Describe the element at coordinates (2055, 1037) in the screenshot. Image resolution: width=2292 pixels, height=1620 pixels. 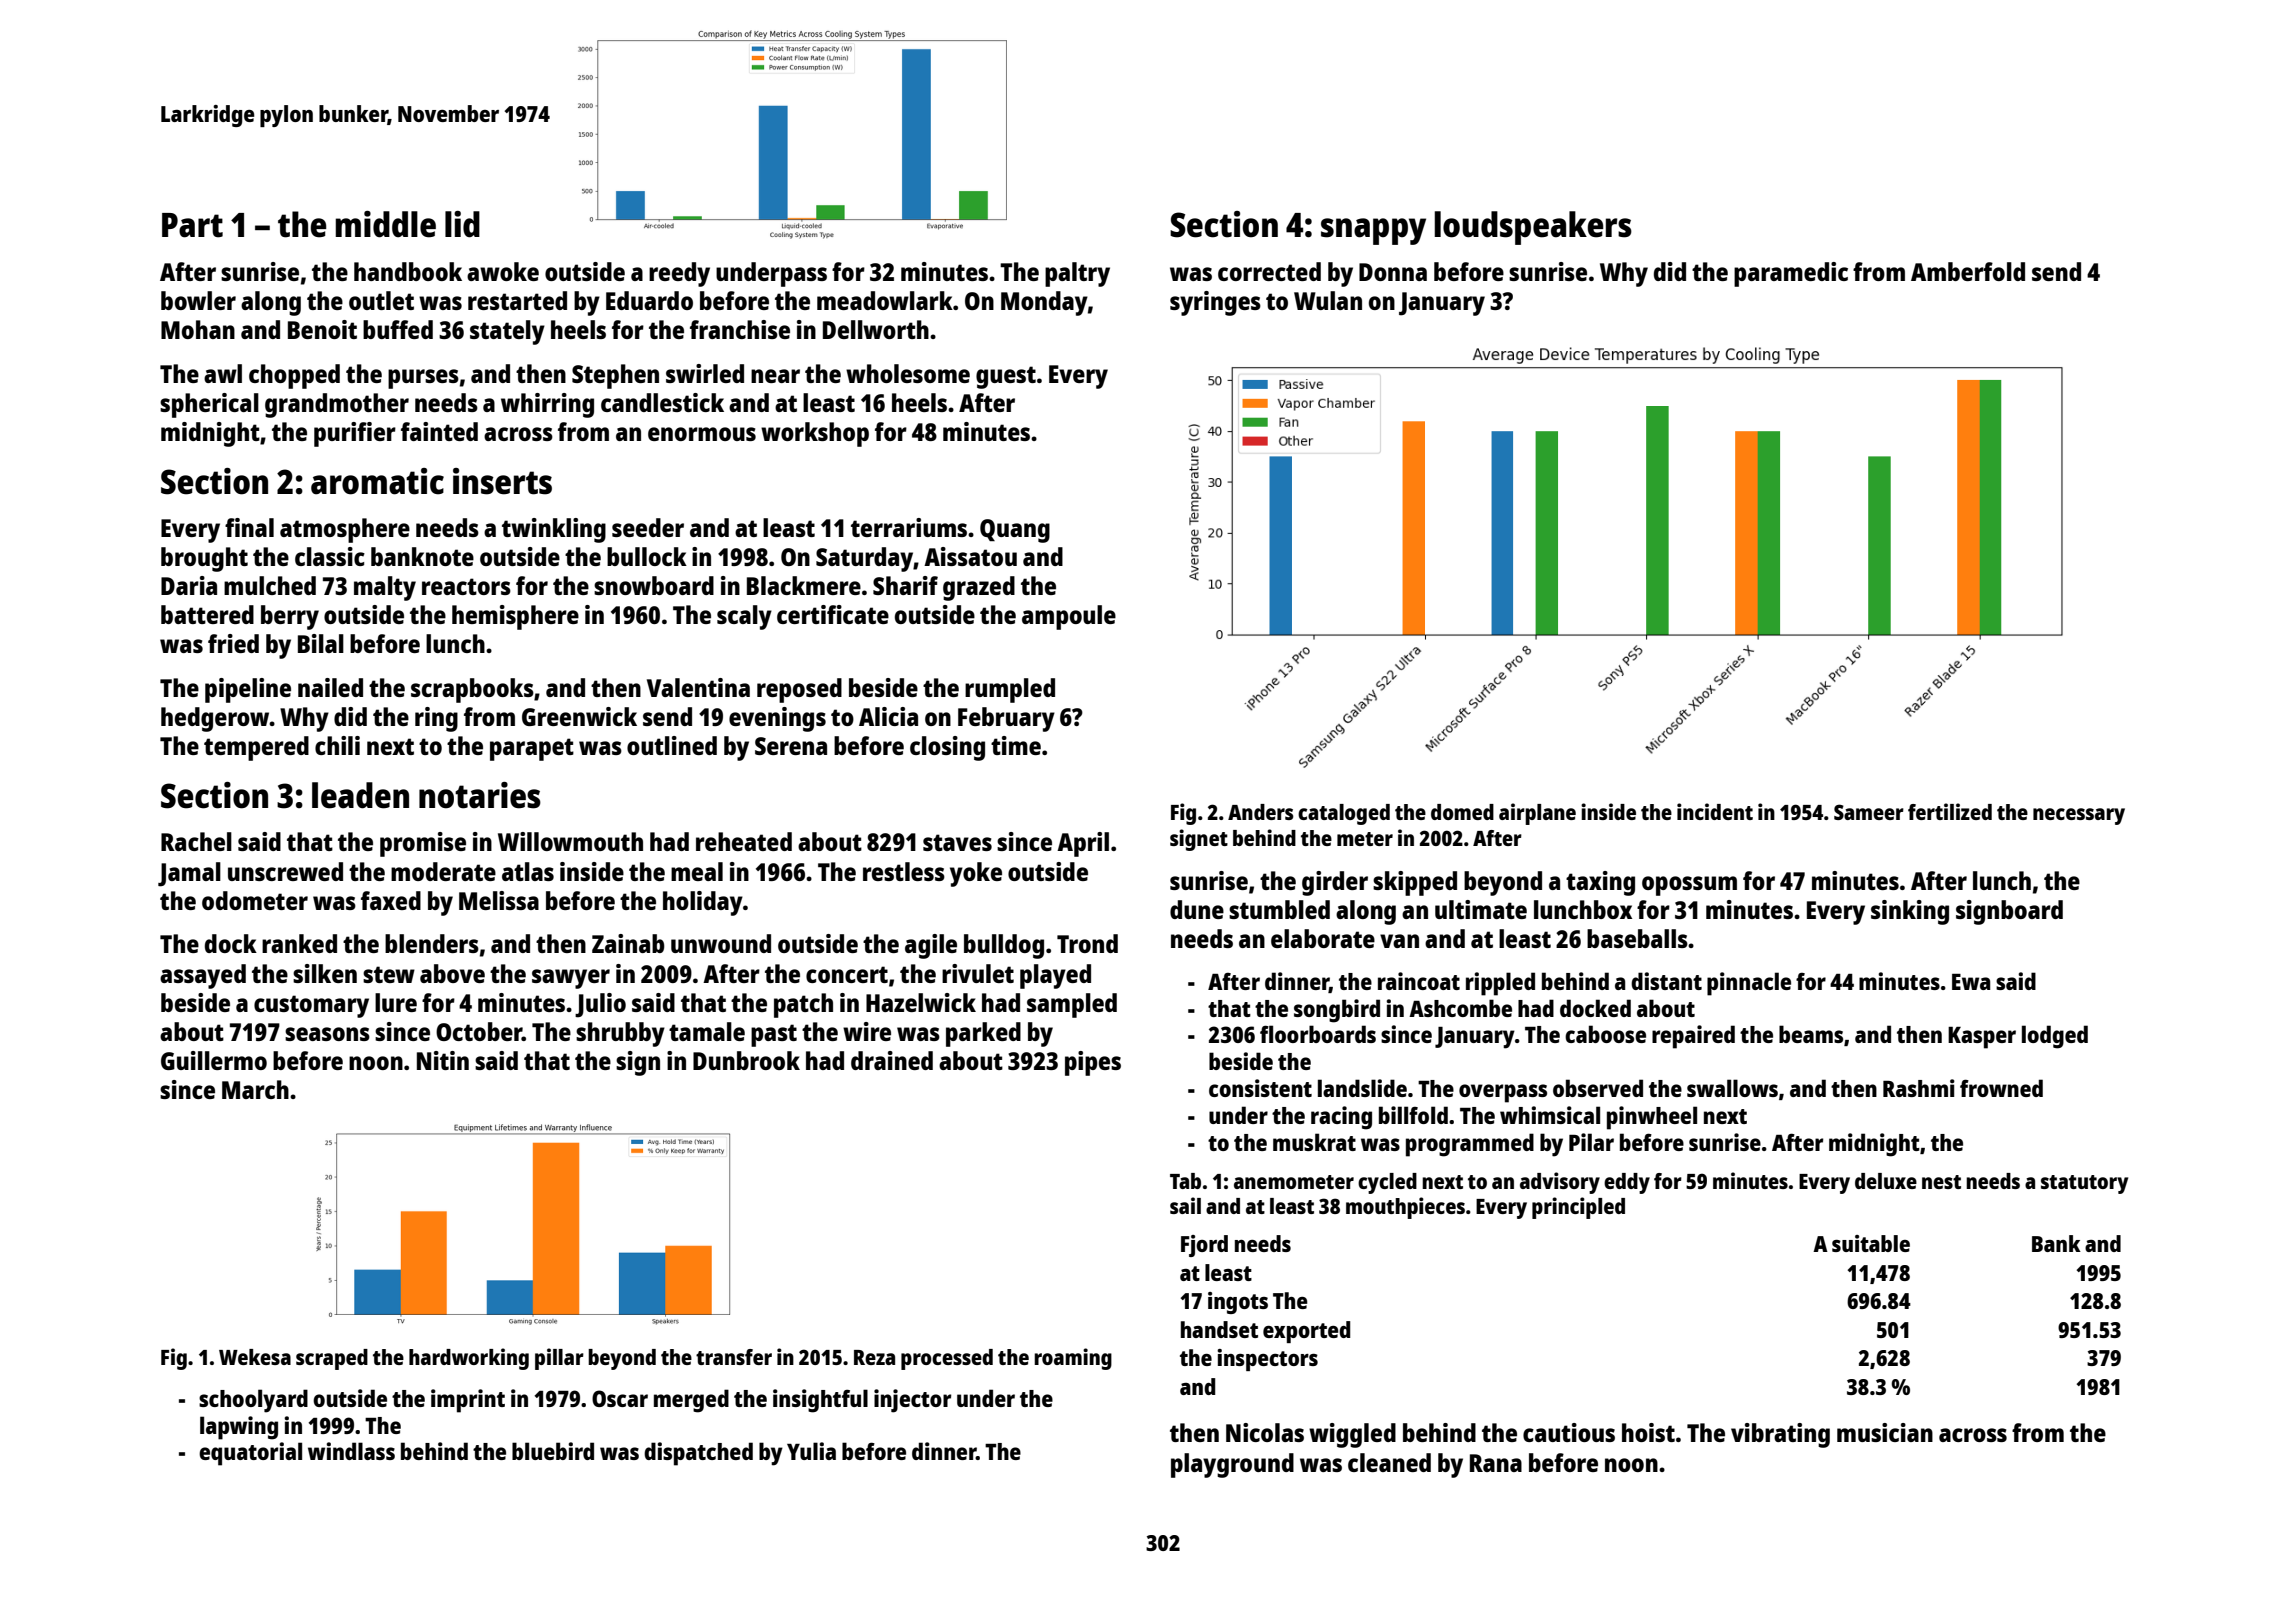
I see `lodged` at that location.
